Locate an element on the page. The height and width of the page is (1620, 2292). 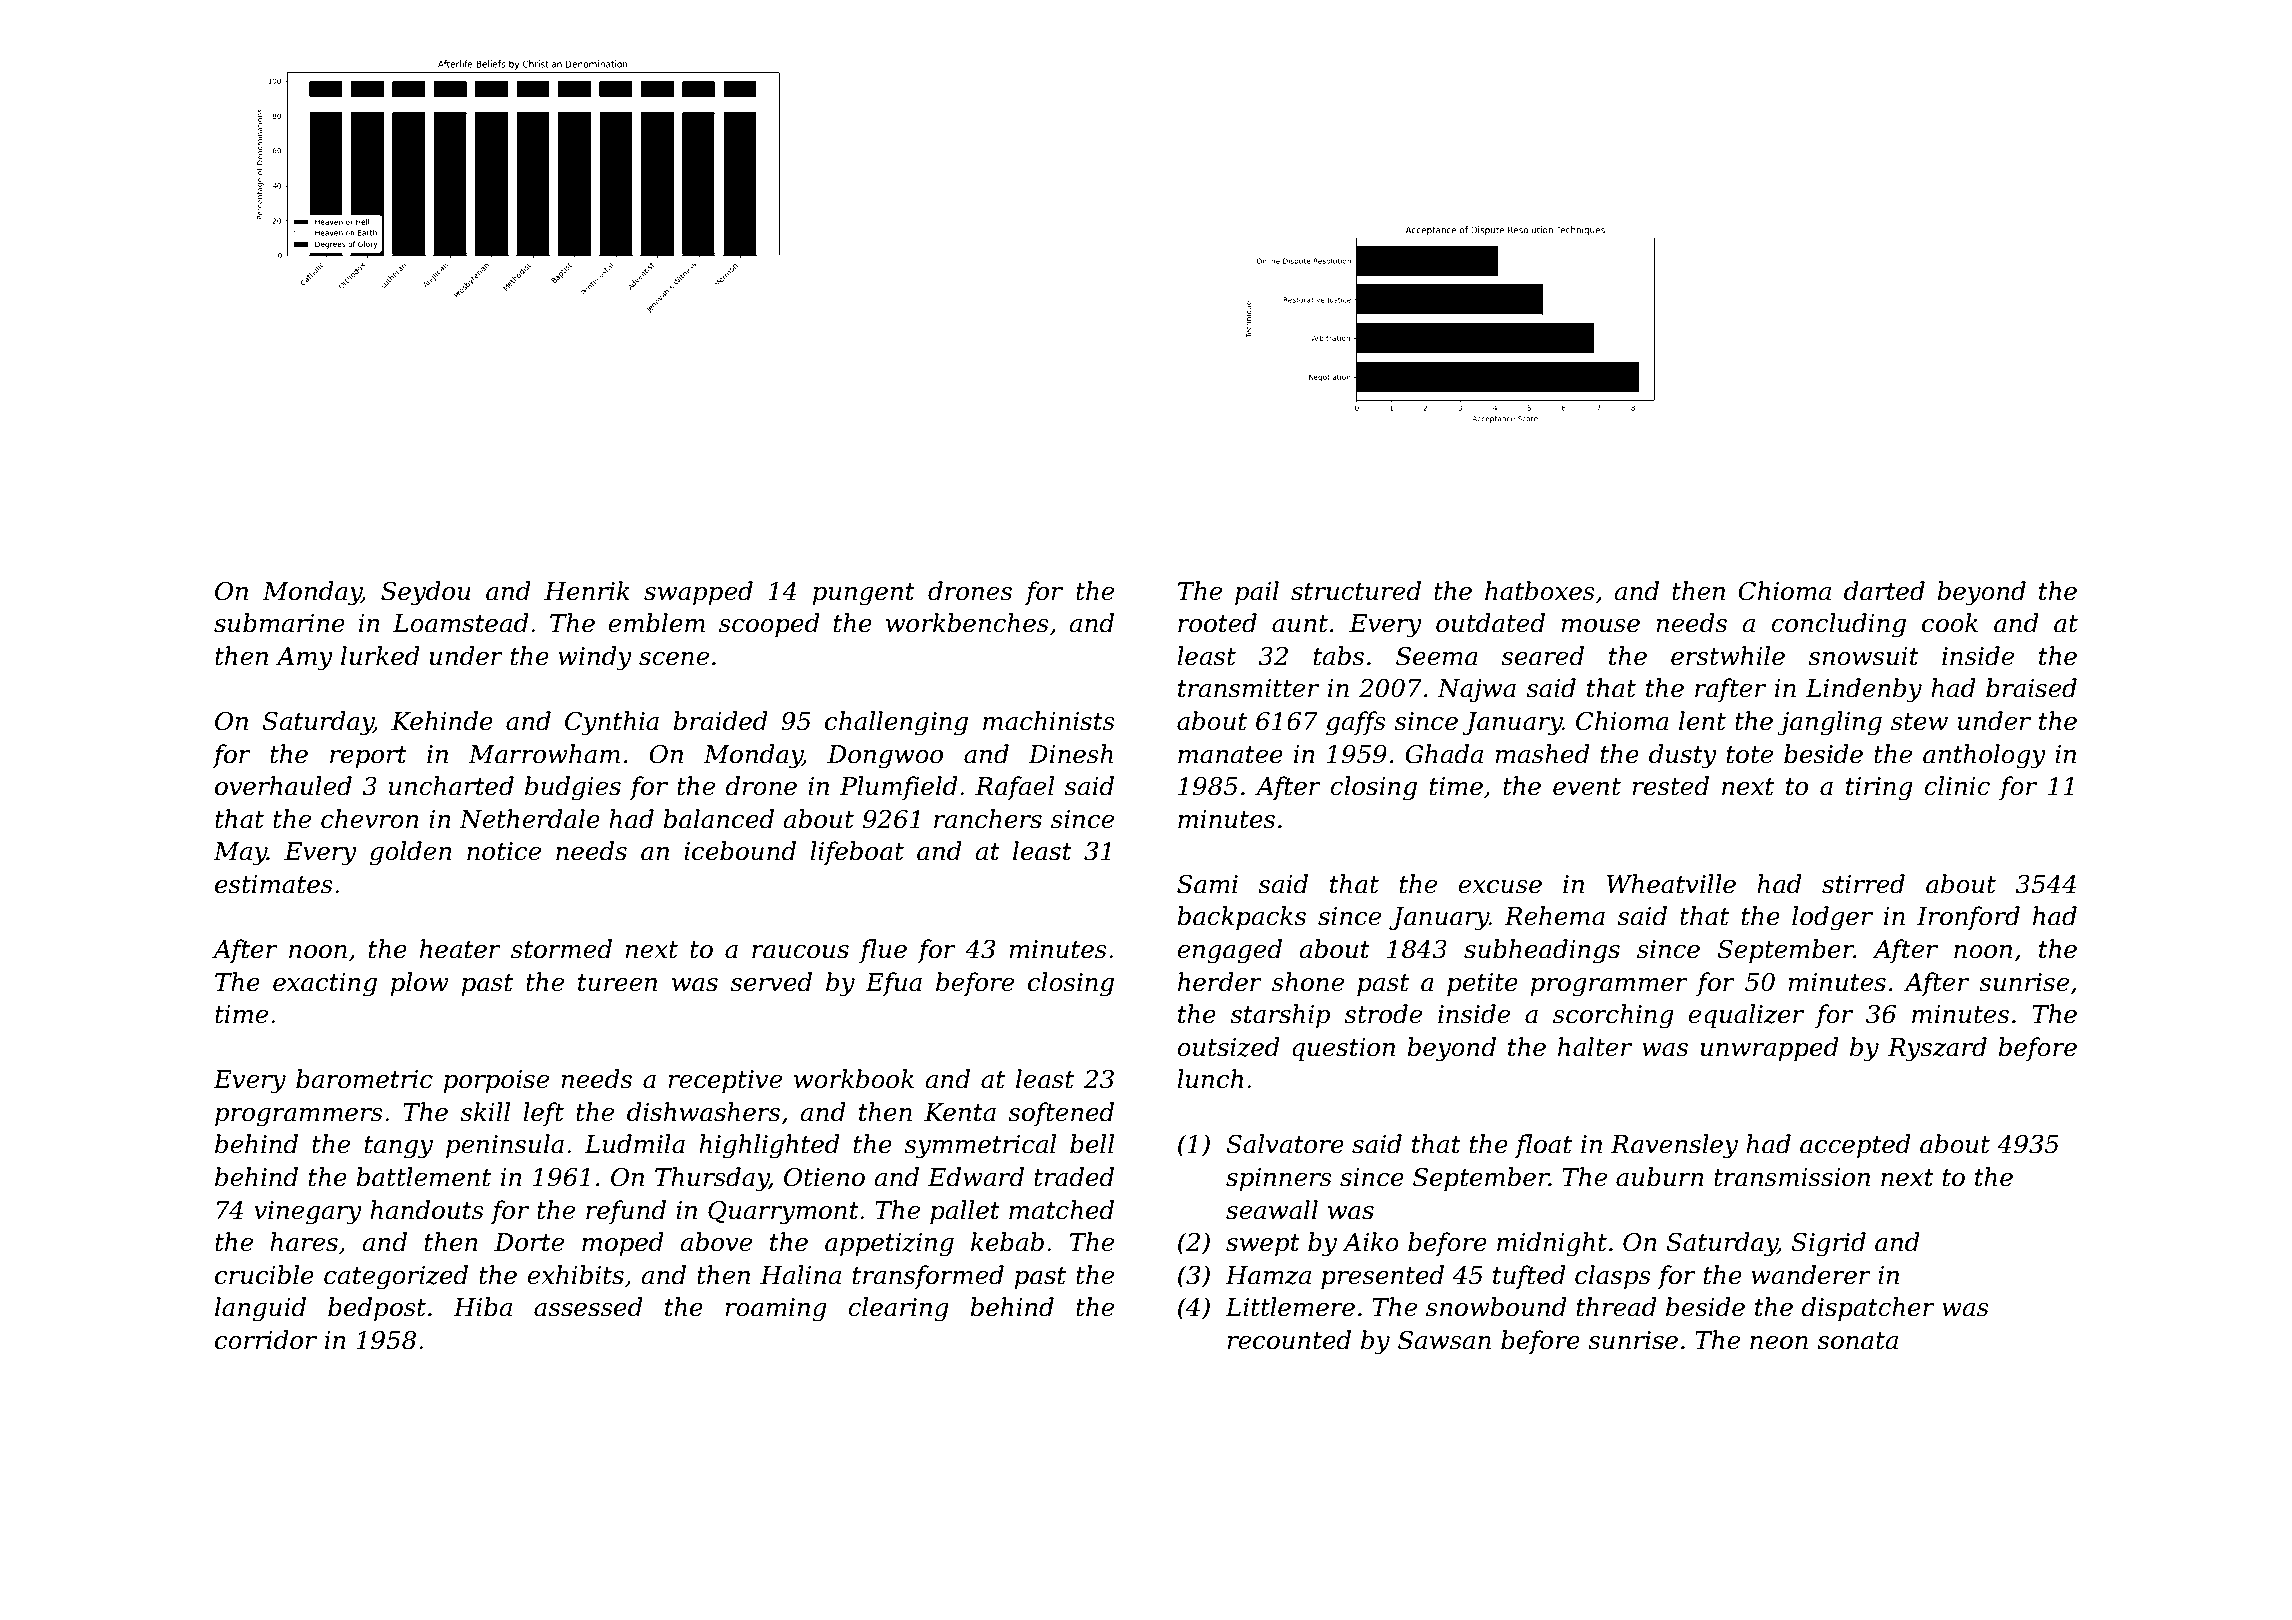
plow is located at coordinates (419, 984).
